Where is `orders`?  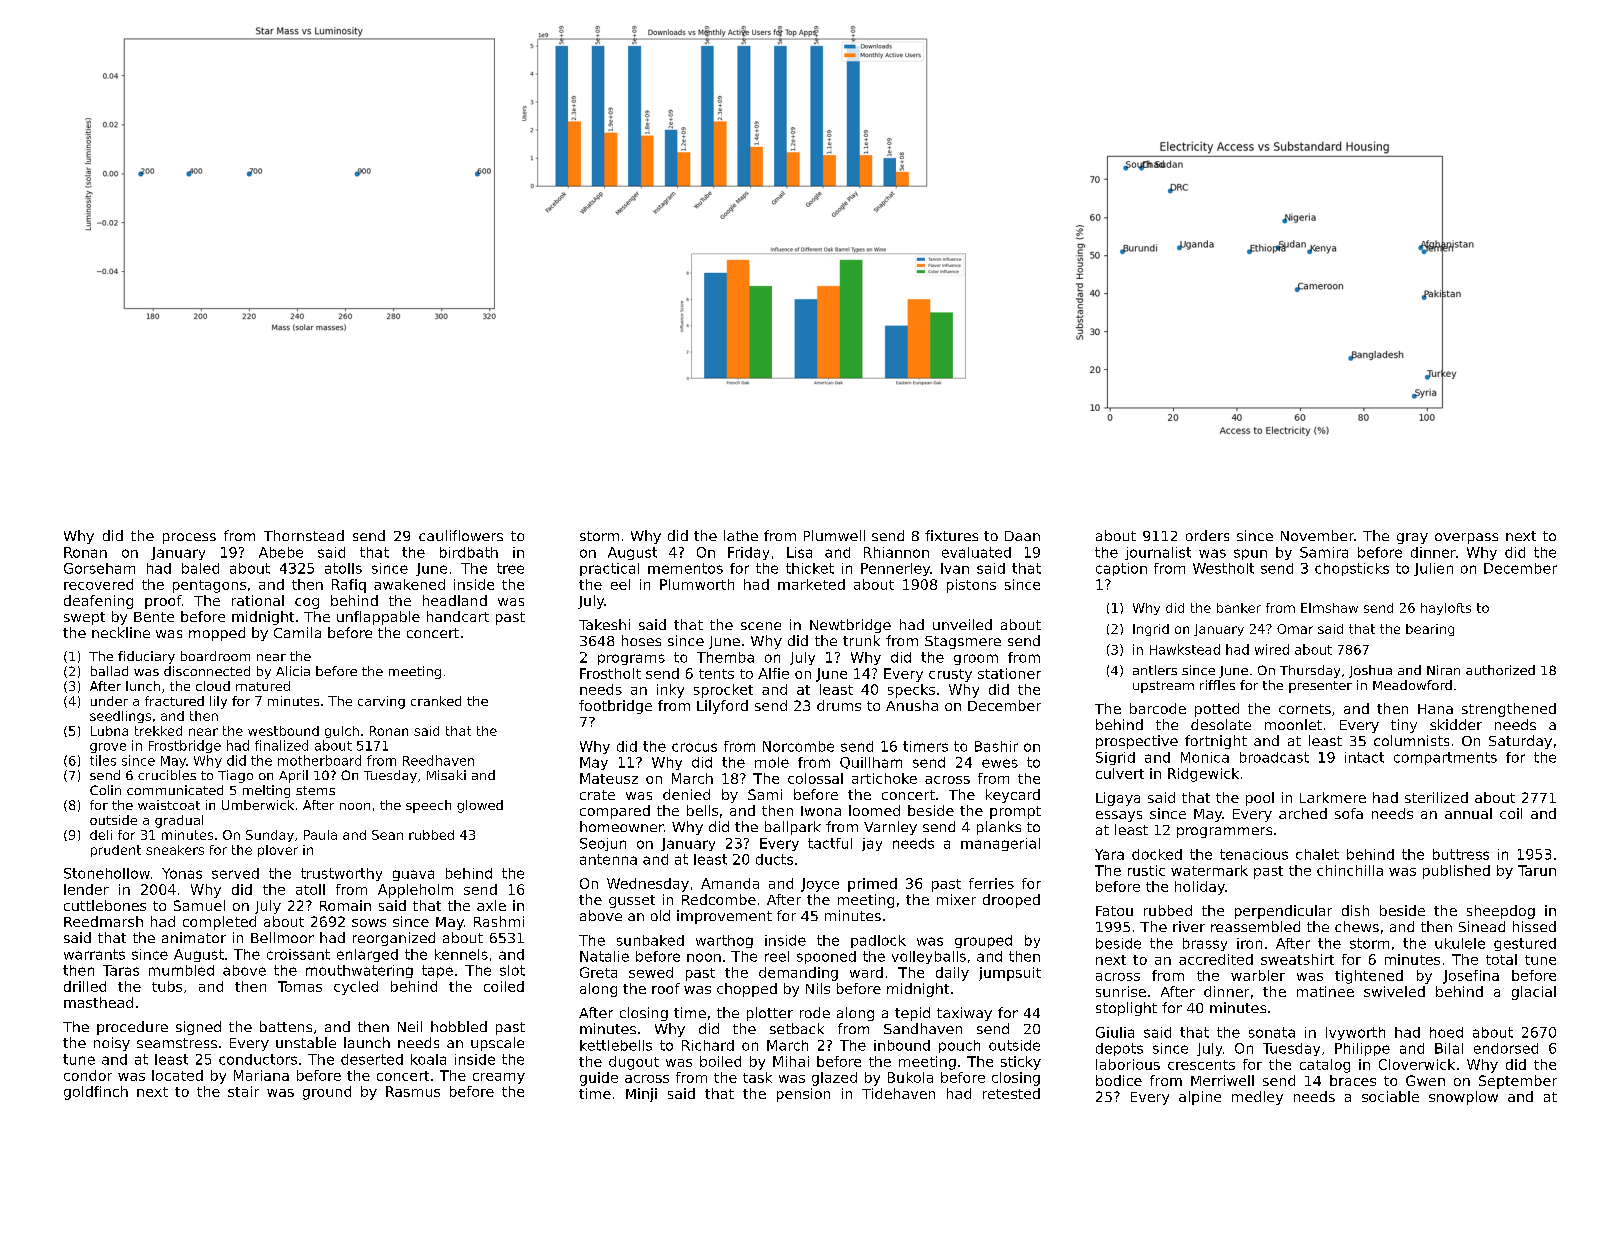
orders is located at coordinates (1207, 535).
